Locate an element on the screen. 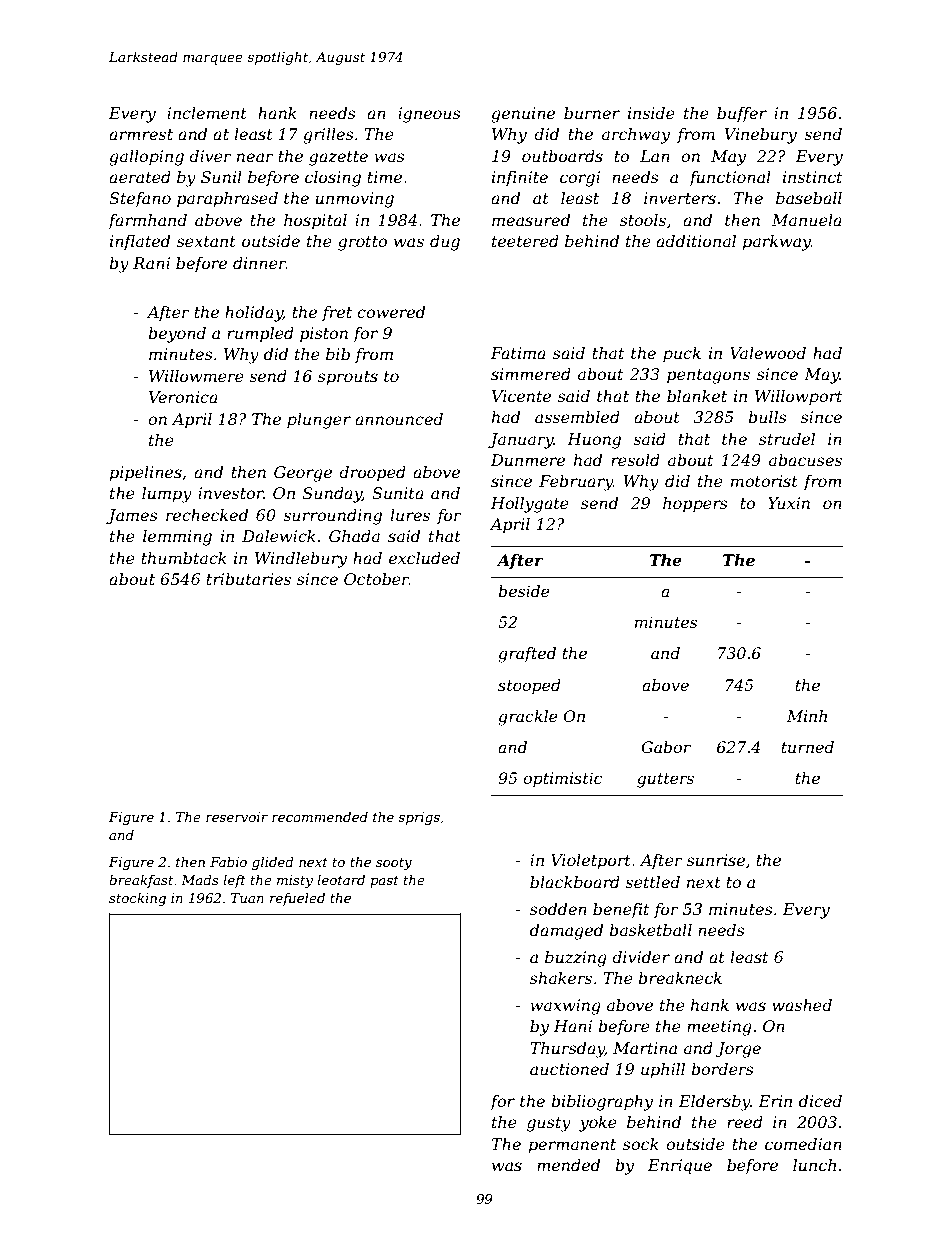 This screenshot has height=1233, width=952. permanent is located at coordinates (572, 1146).
